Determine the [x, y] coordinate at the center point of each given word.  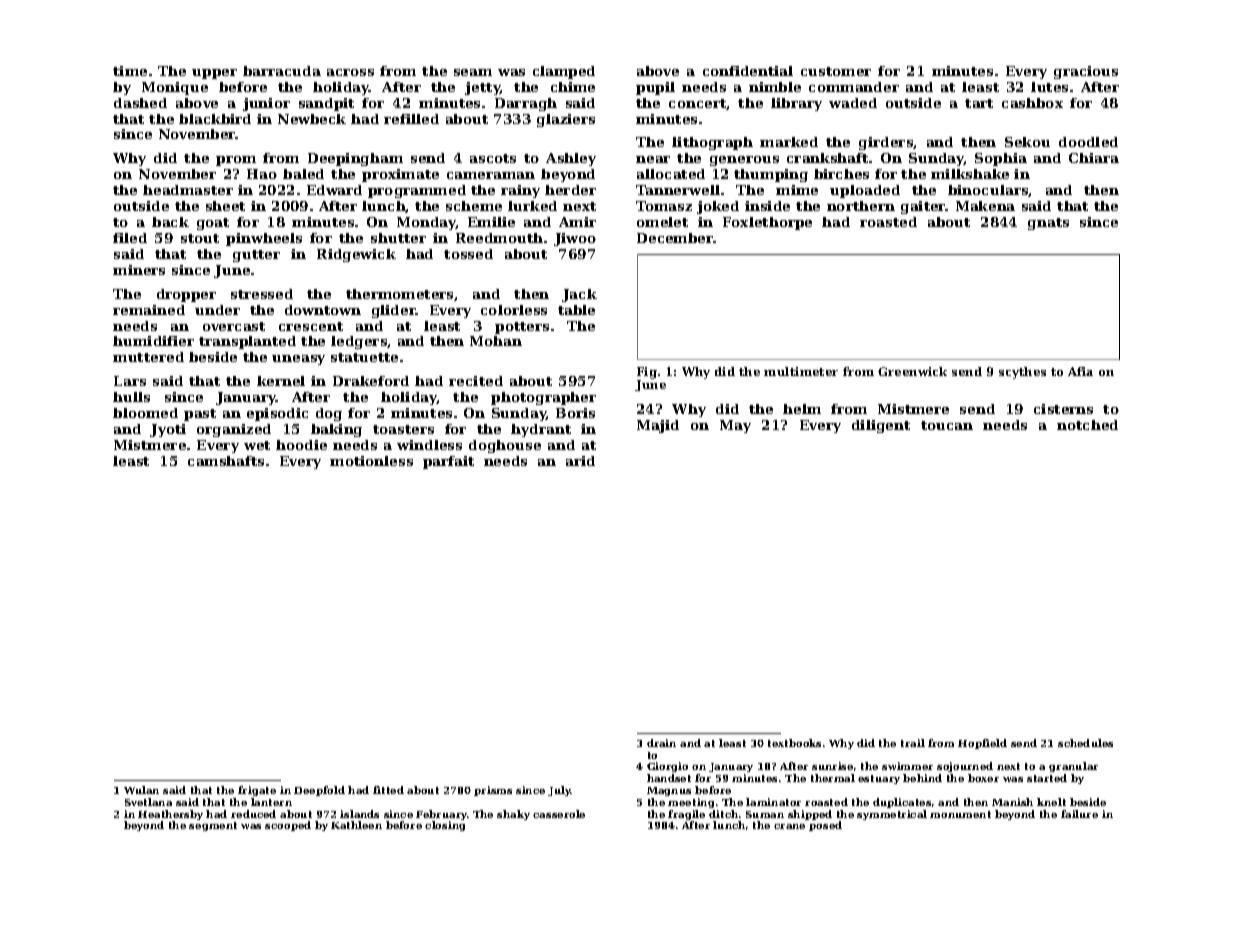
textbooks [794, 743]
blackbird [215, 119]
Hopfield [982, 744]
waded [853, 103]
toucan [947, 425]
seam [473, 72]
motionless [371, 461]
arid [580, 461]
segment [213, 826]
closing [445, 826]
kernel [281, 381]
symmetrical [892, 815]
